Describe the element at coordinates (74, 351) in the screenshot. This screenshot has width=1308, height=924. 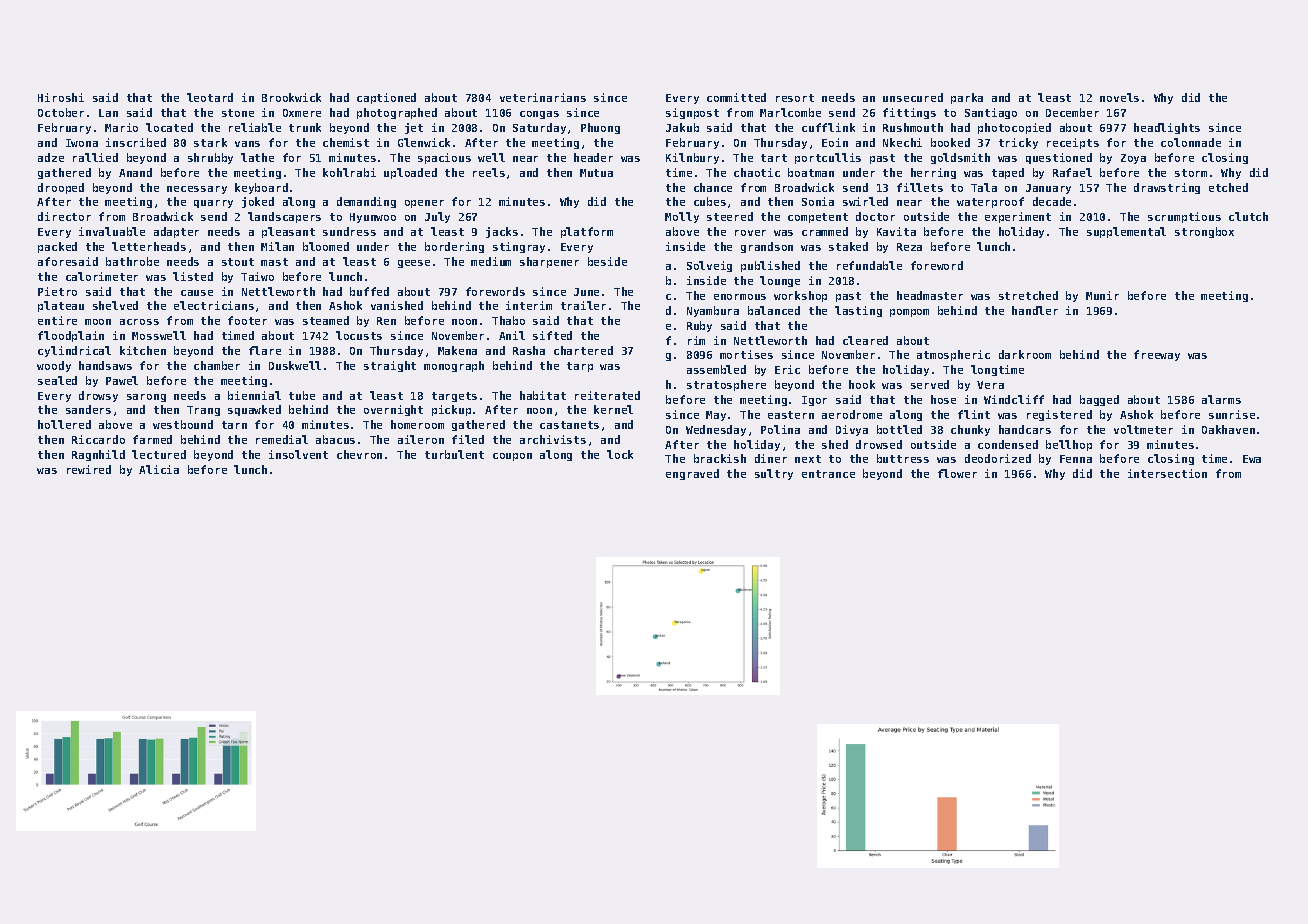
I see `cylindrical` at that location.
